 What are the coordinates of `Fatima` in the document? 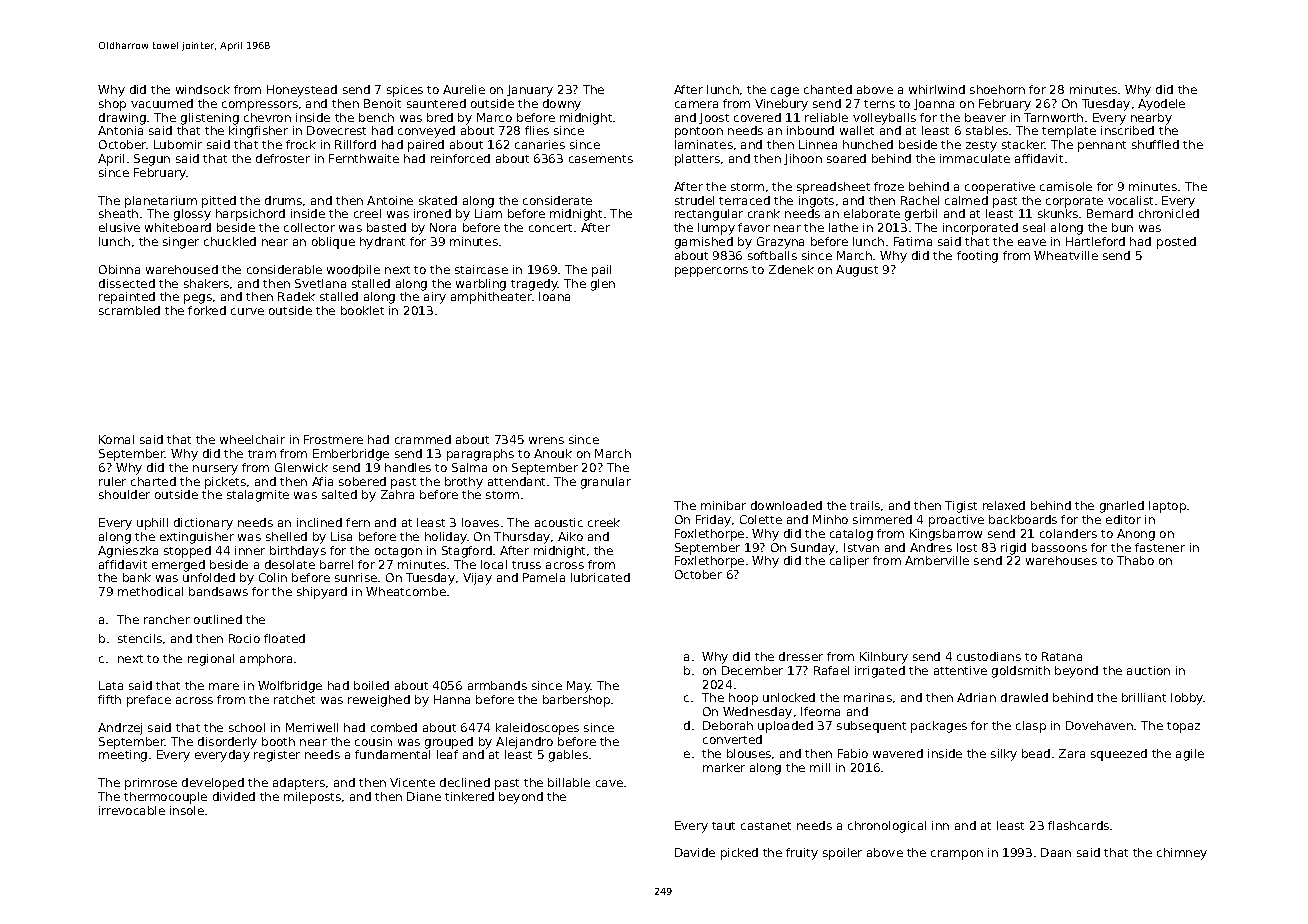 It's located at (913, 241).
